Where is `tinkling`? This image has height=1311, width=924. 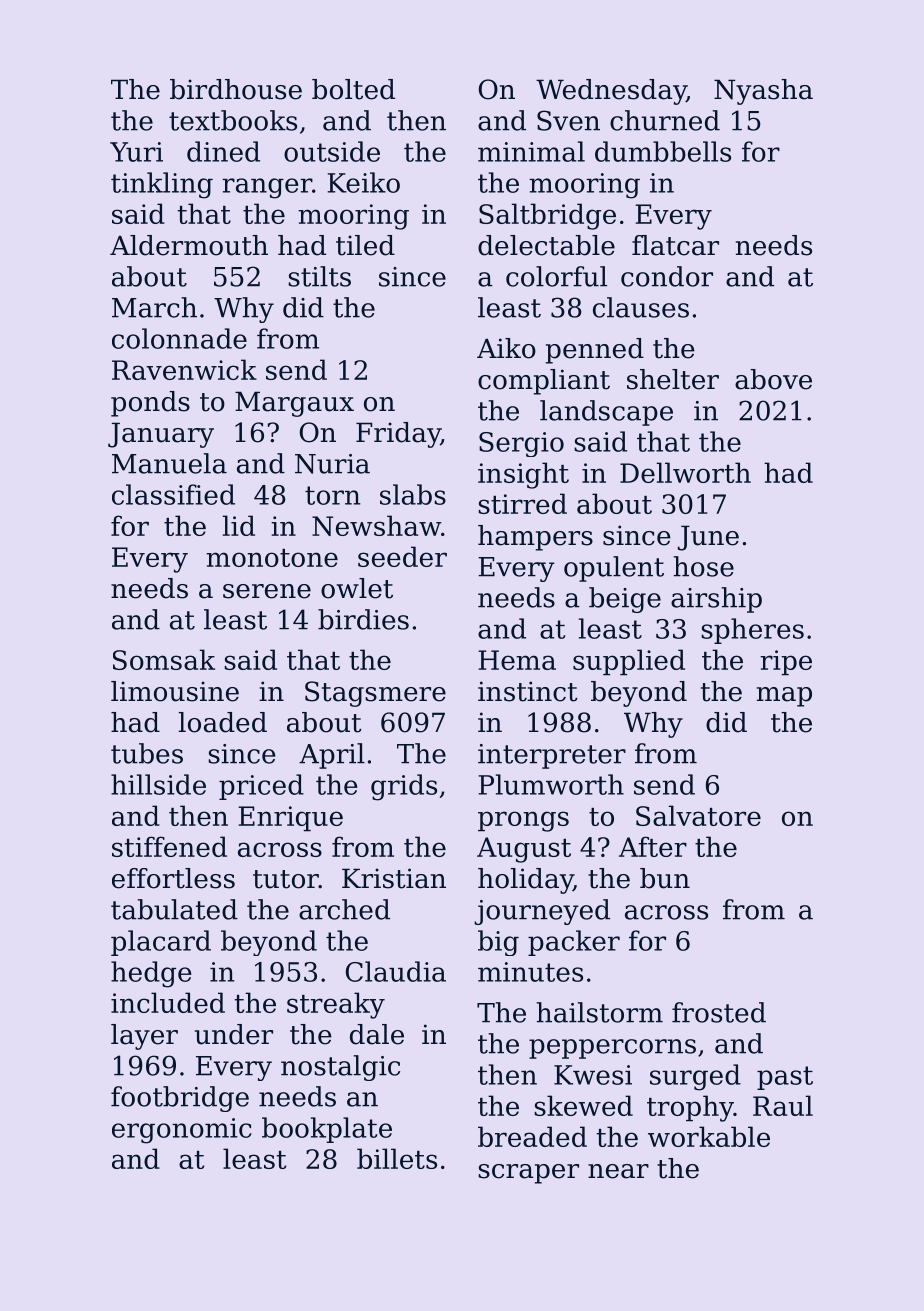 tinkling is located at coordinates (162, 185).
